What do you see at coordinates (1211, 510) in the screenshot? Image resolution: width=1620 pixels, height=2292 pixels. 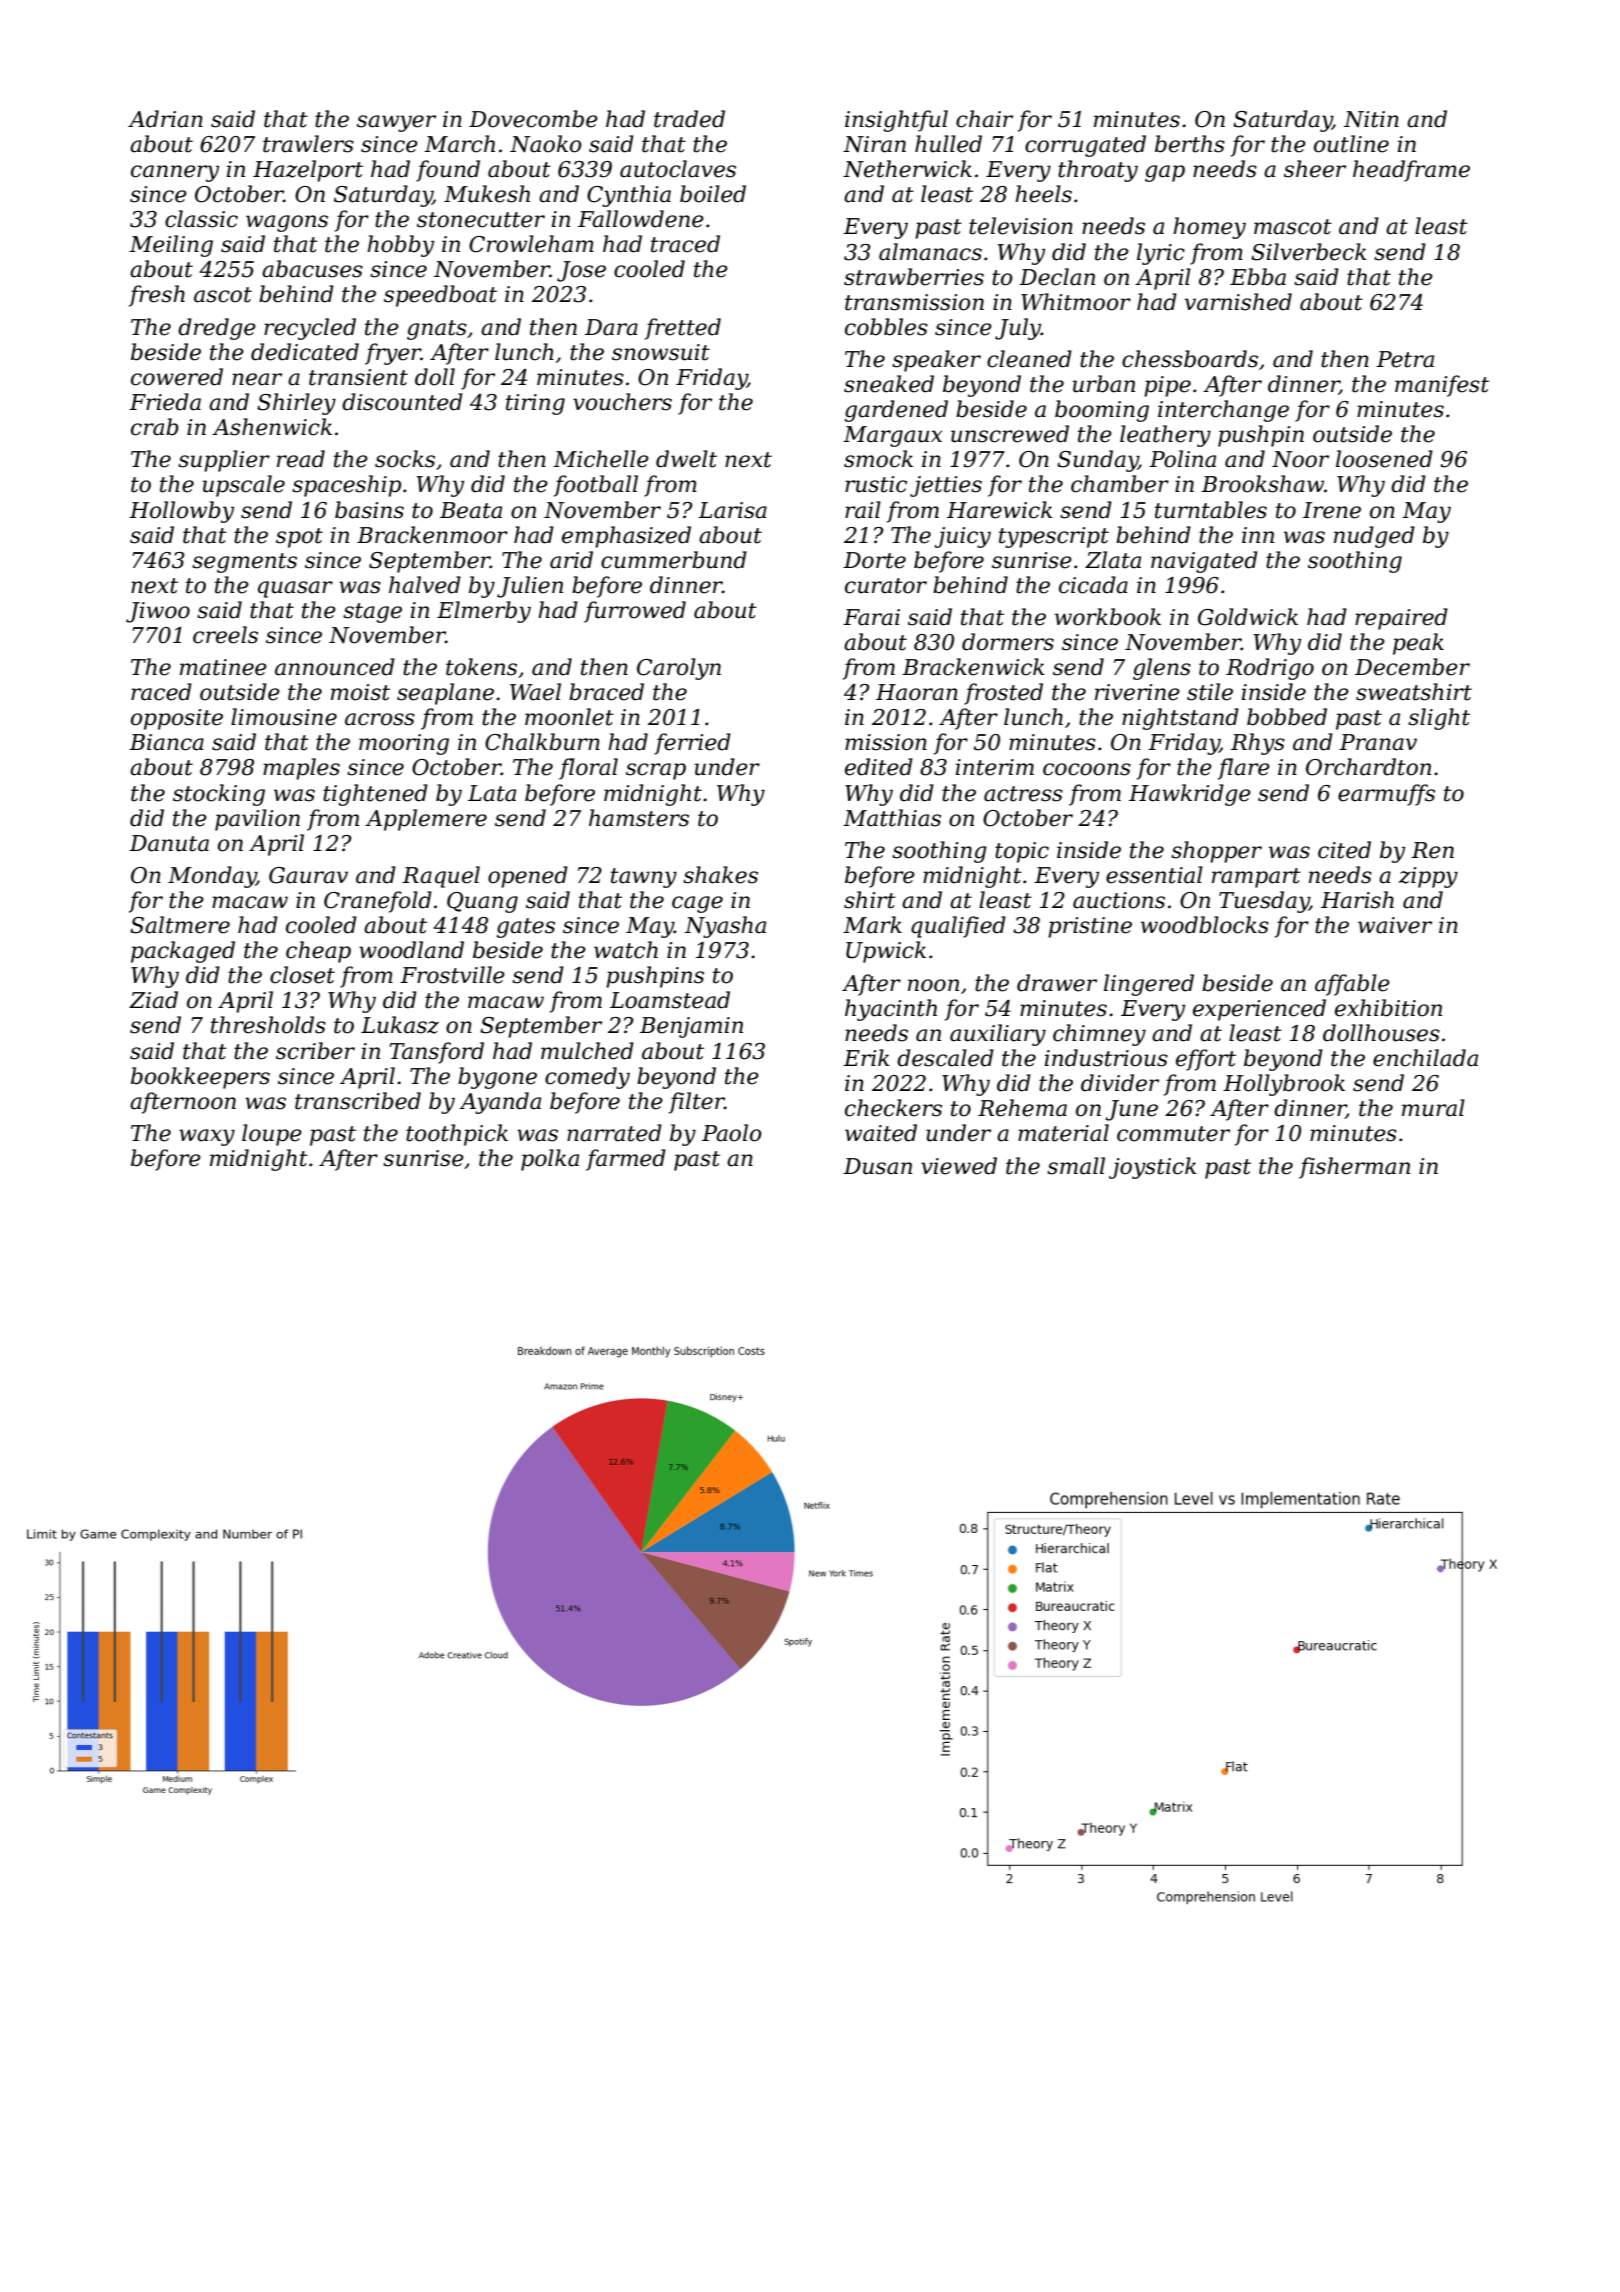 I see `turntables` at bounding box center [1211, 510].
